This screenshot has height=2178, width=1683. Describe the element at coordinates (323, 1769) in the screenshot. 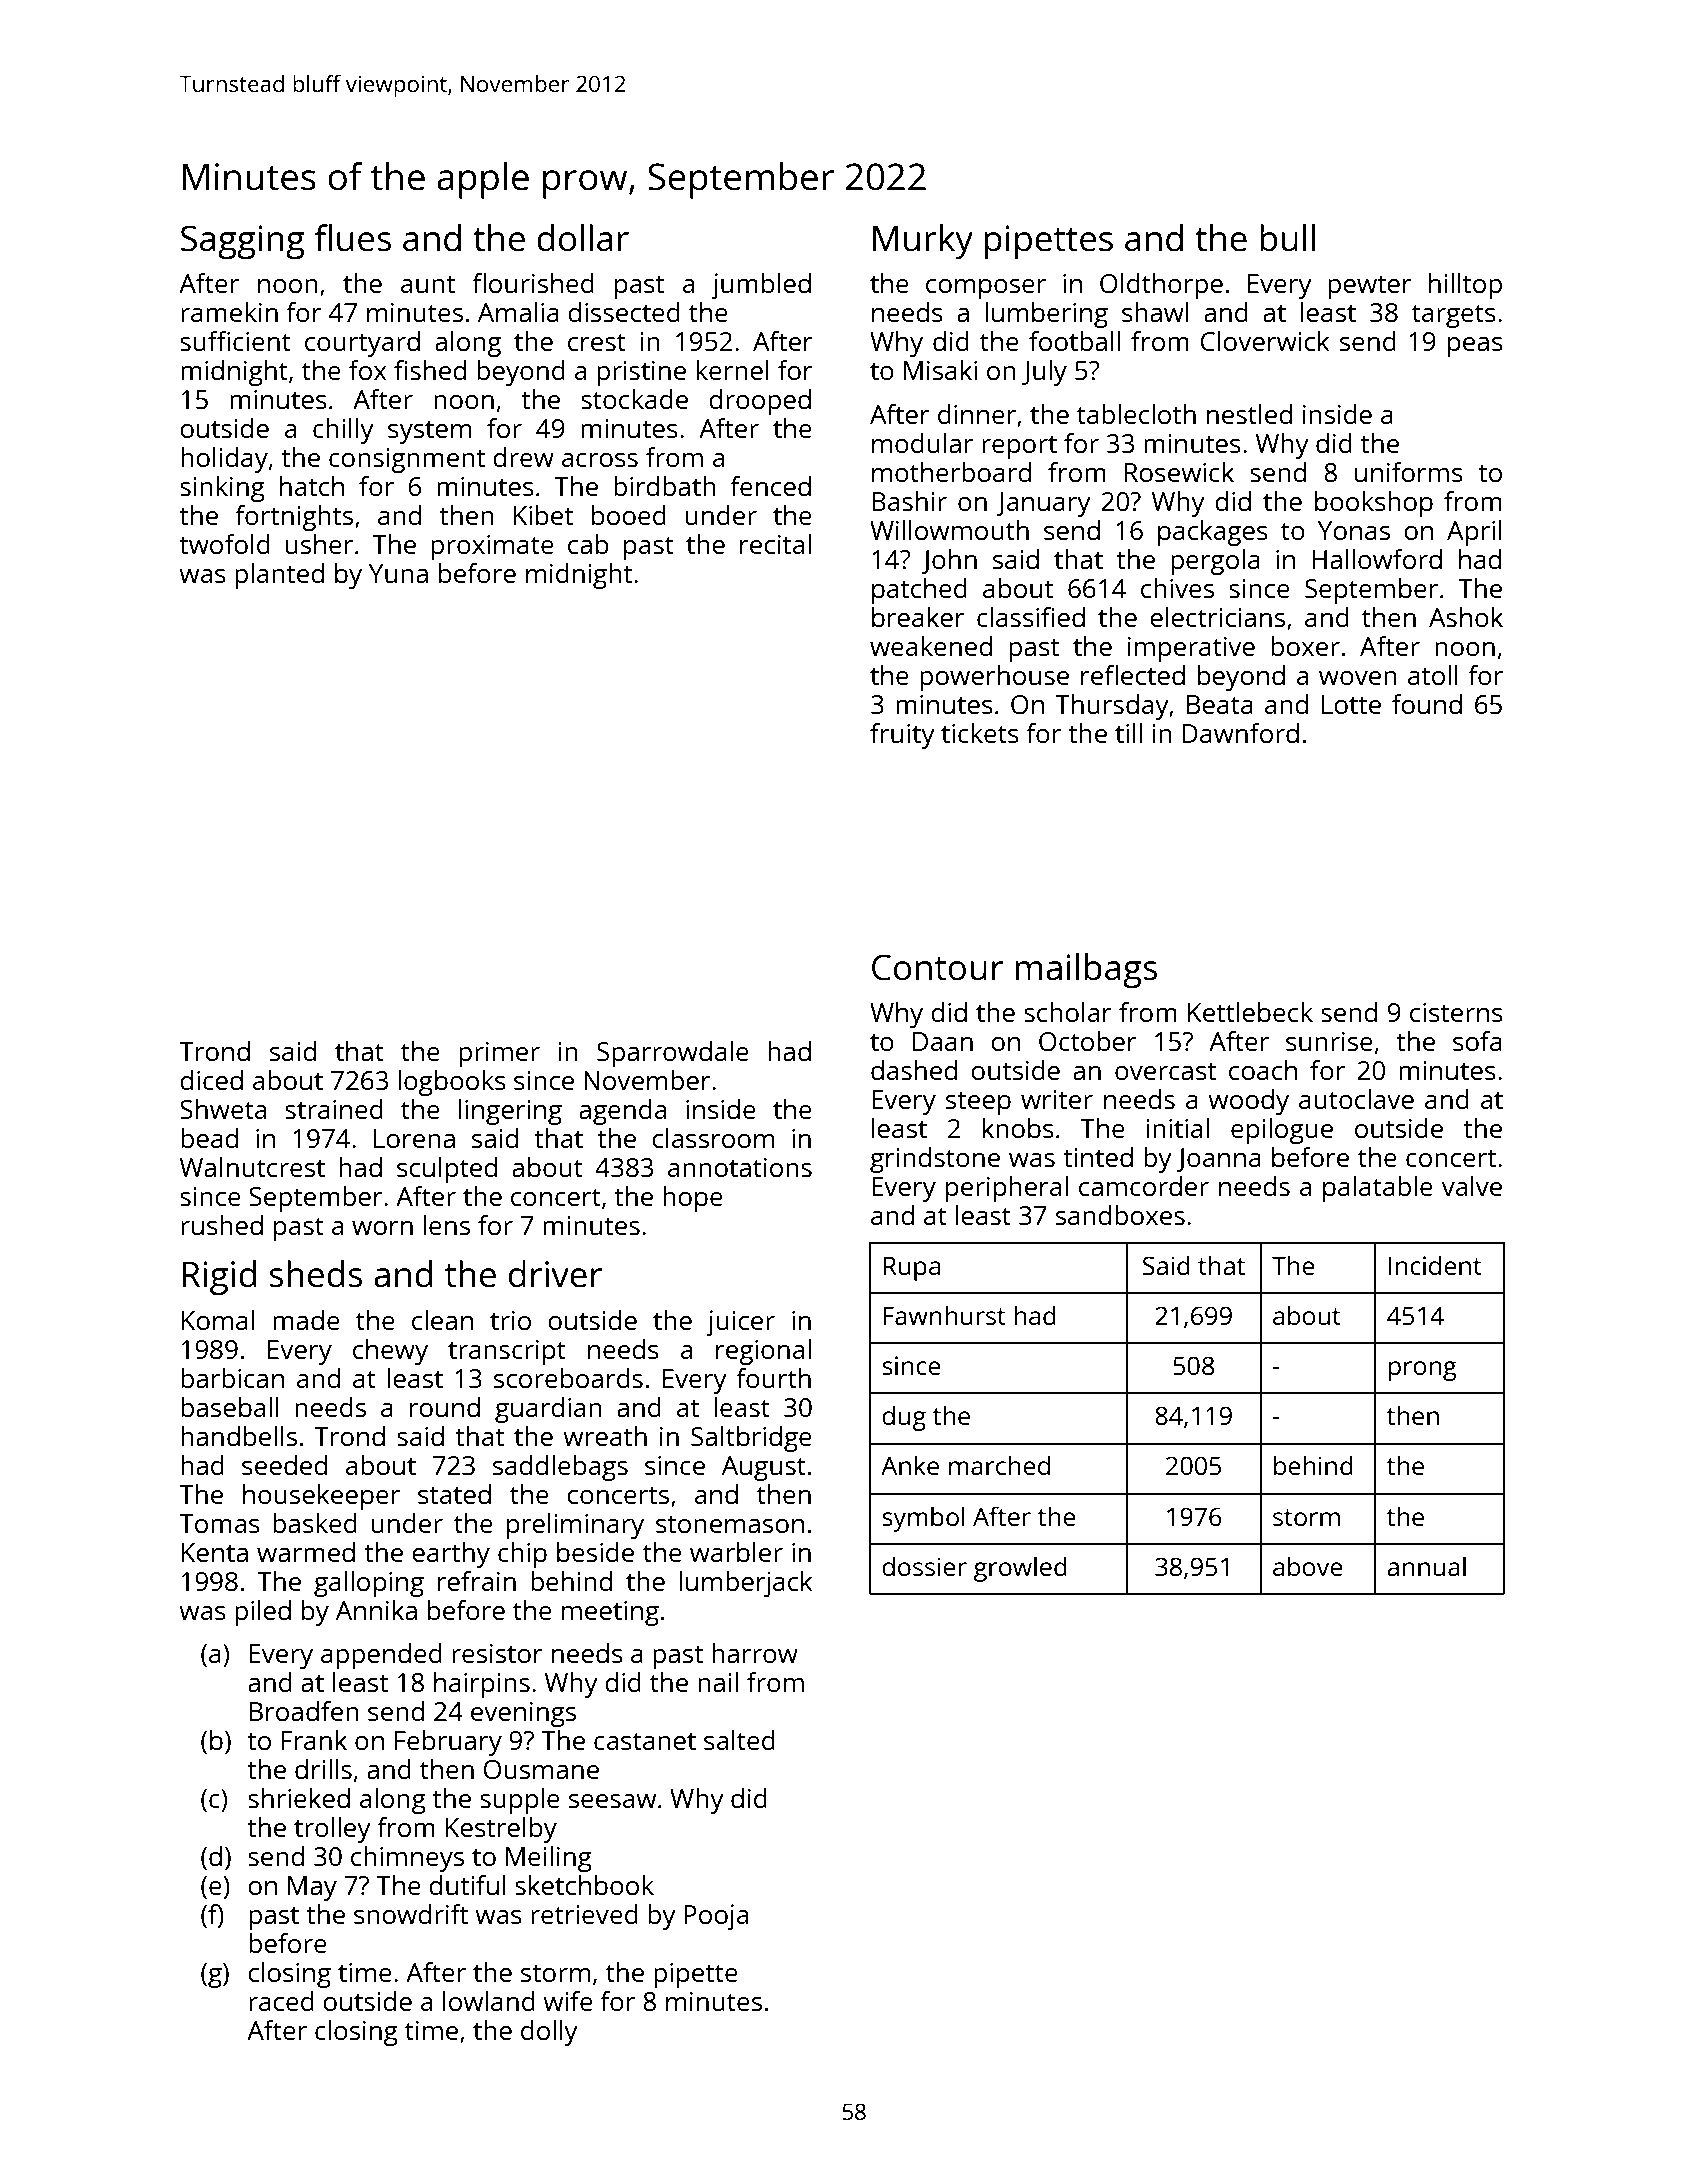

I see `drills` at that location.
